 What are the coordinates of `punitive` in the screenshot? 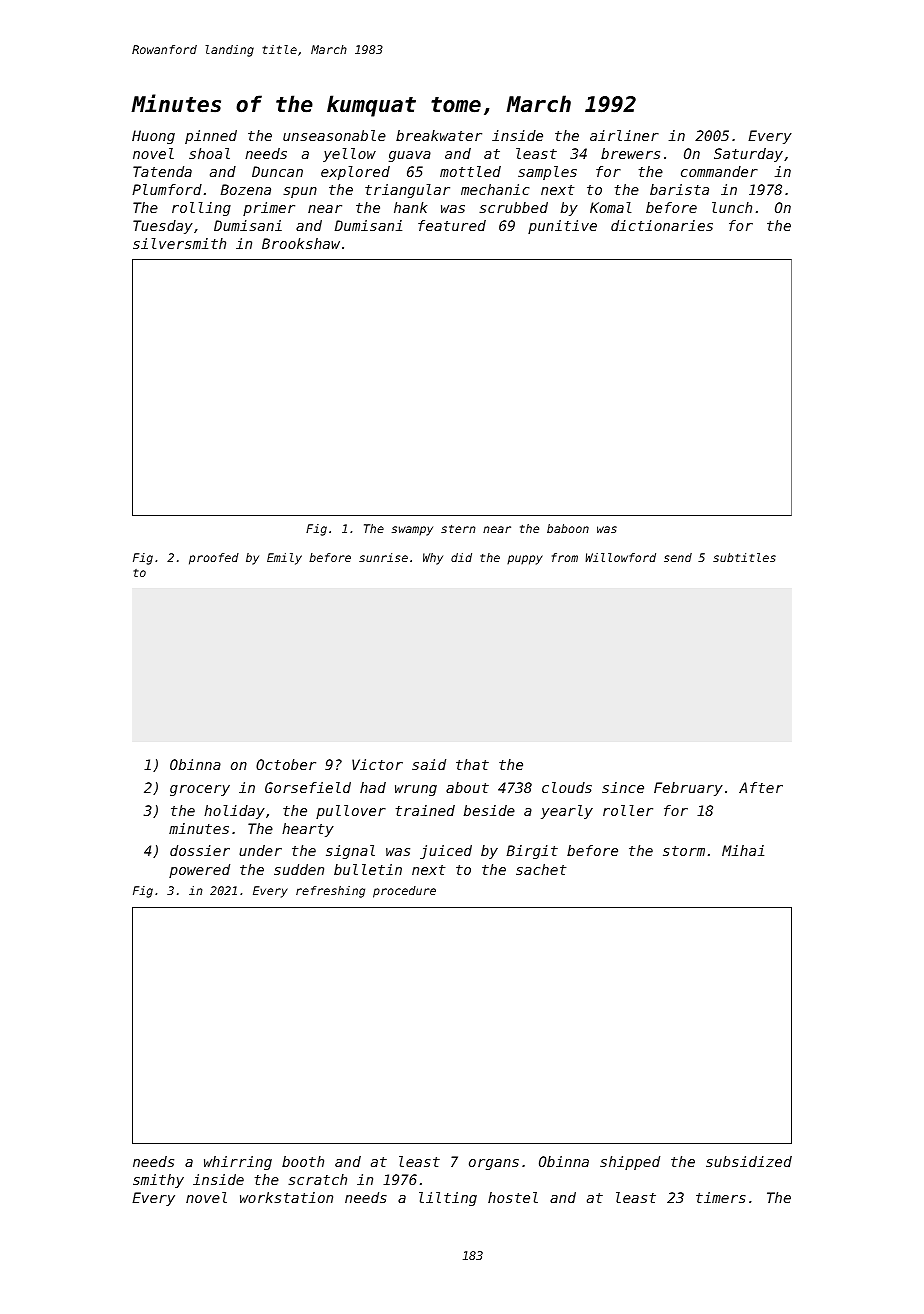 It's located at (562, 227).
